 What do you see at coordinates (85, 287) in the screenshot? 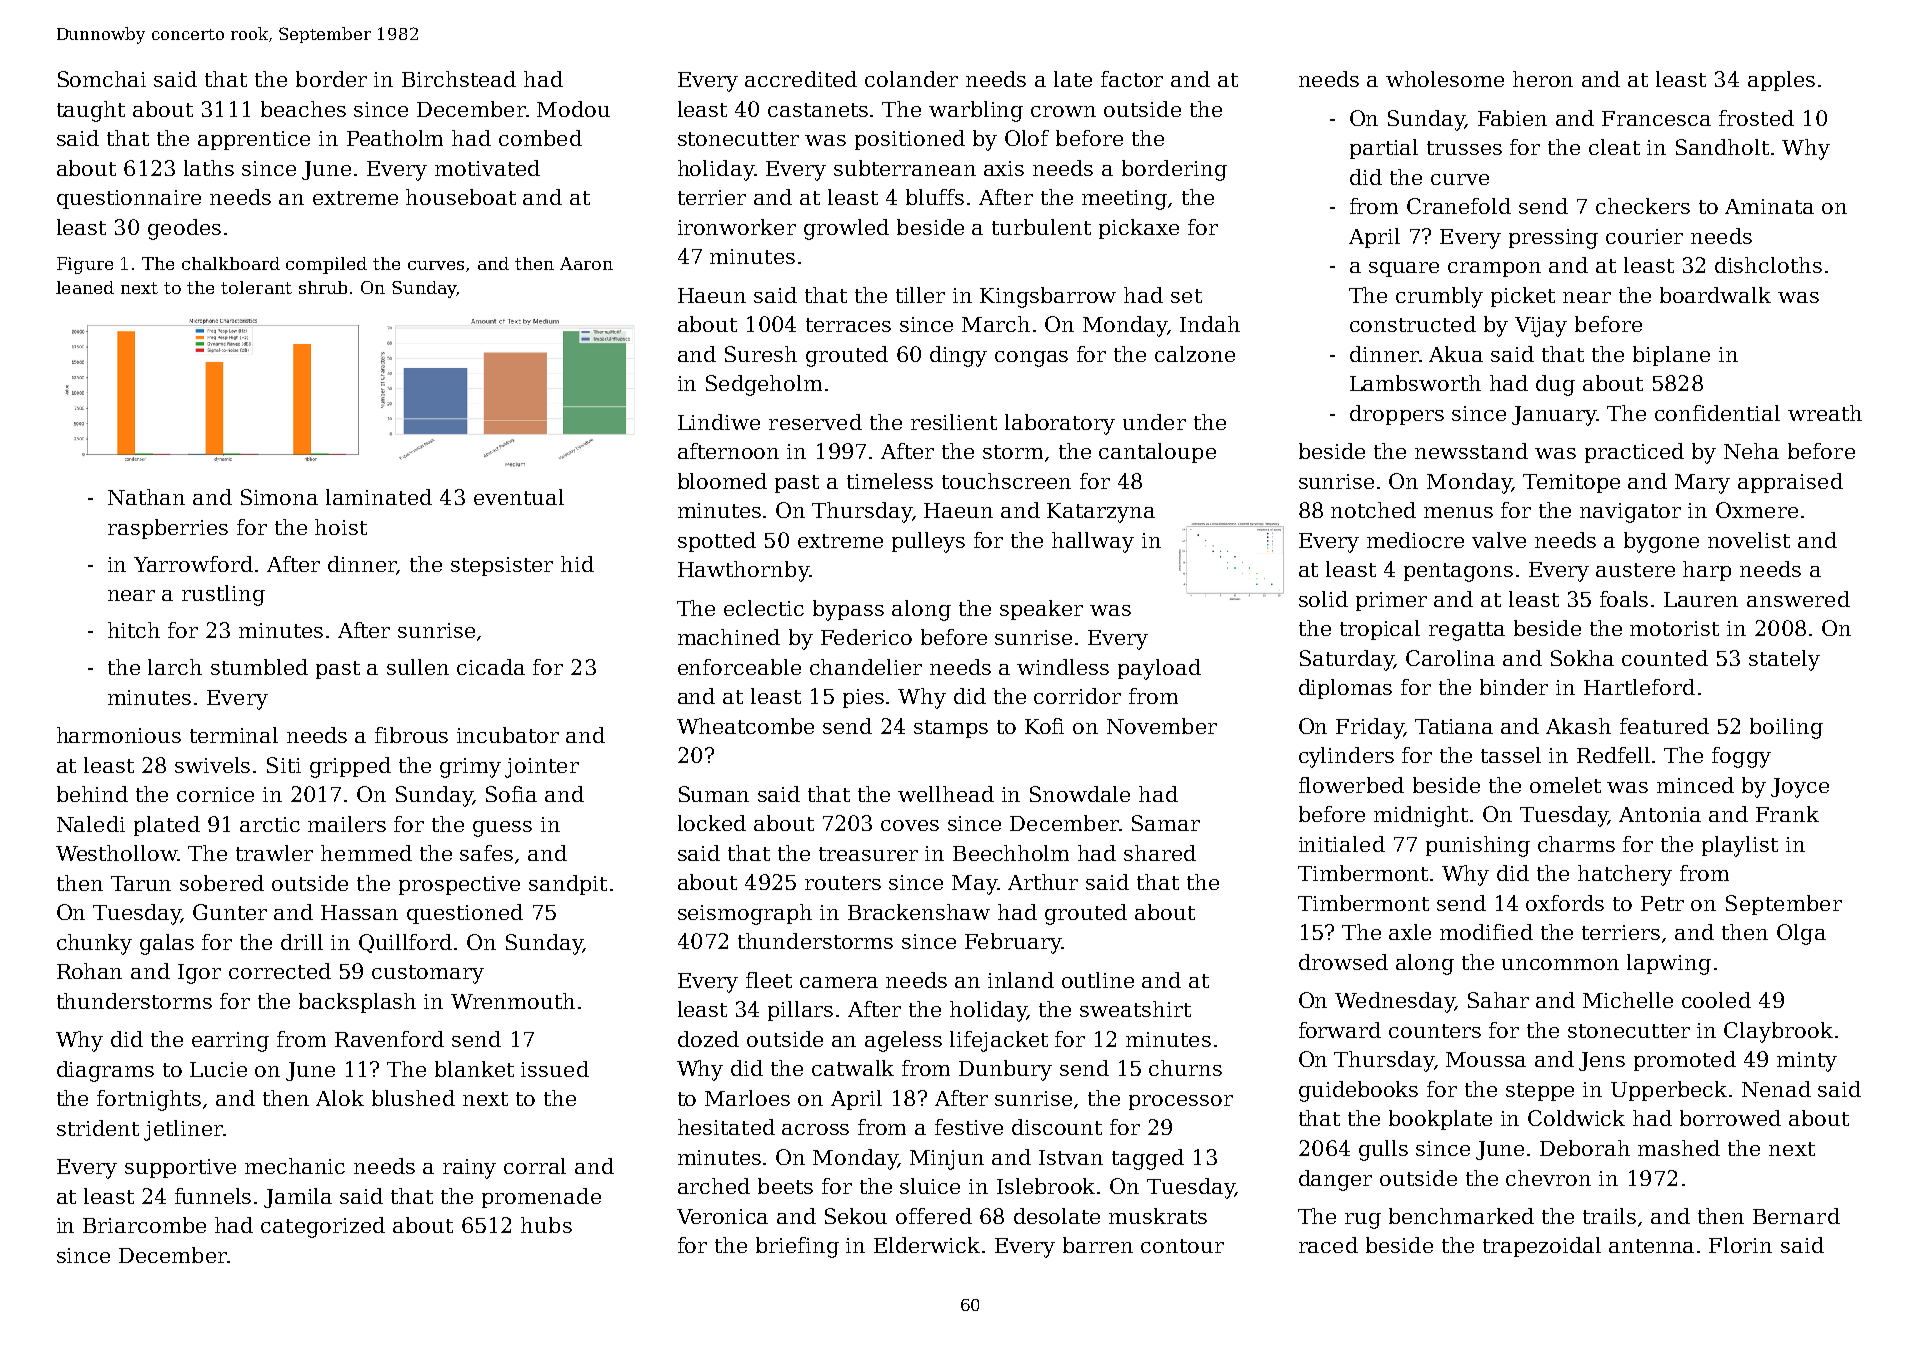
I see `leaned` at bounding box center [85, 287].
